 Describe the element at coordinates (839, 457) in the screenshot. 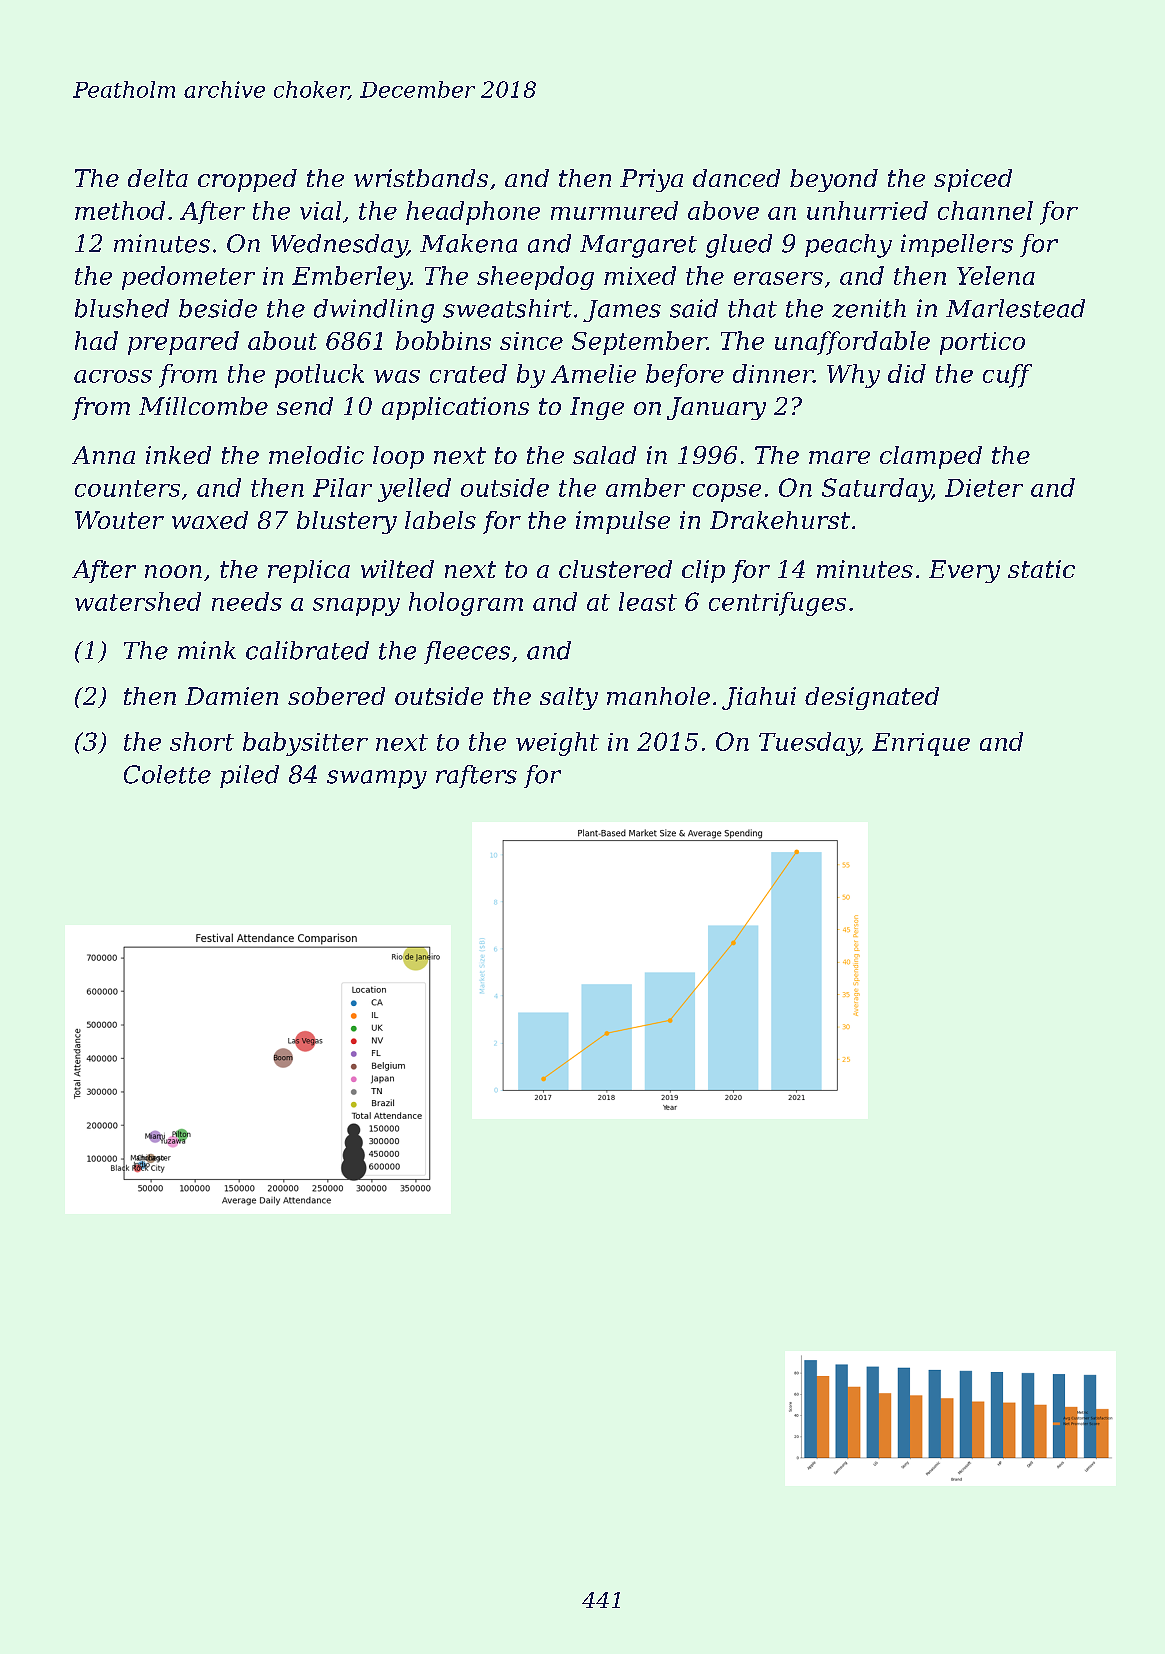

I see `mare` at that location.
